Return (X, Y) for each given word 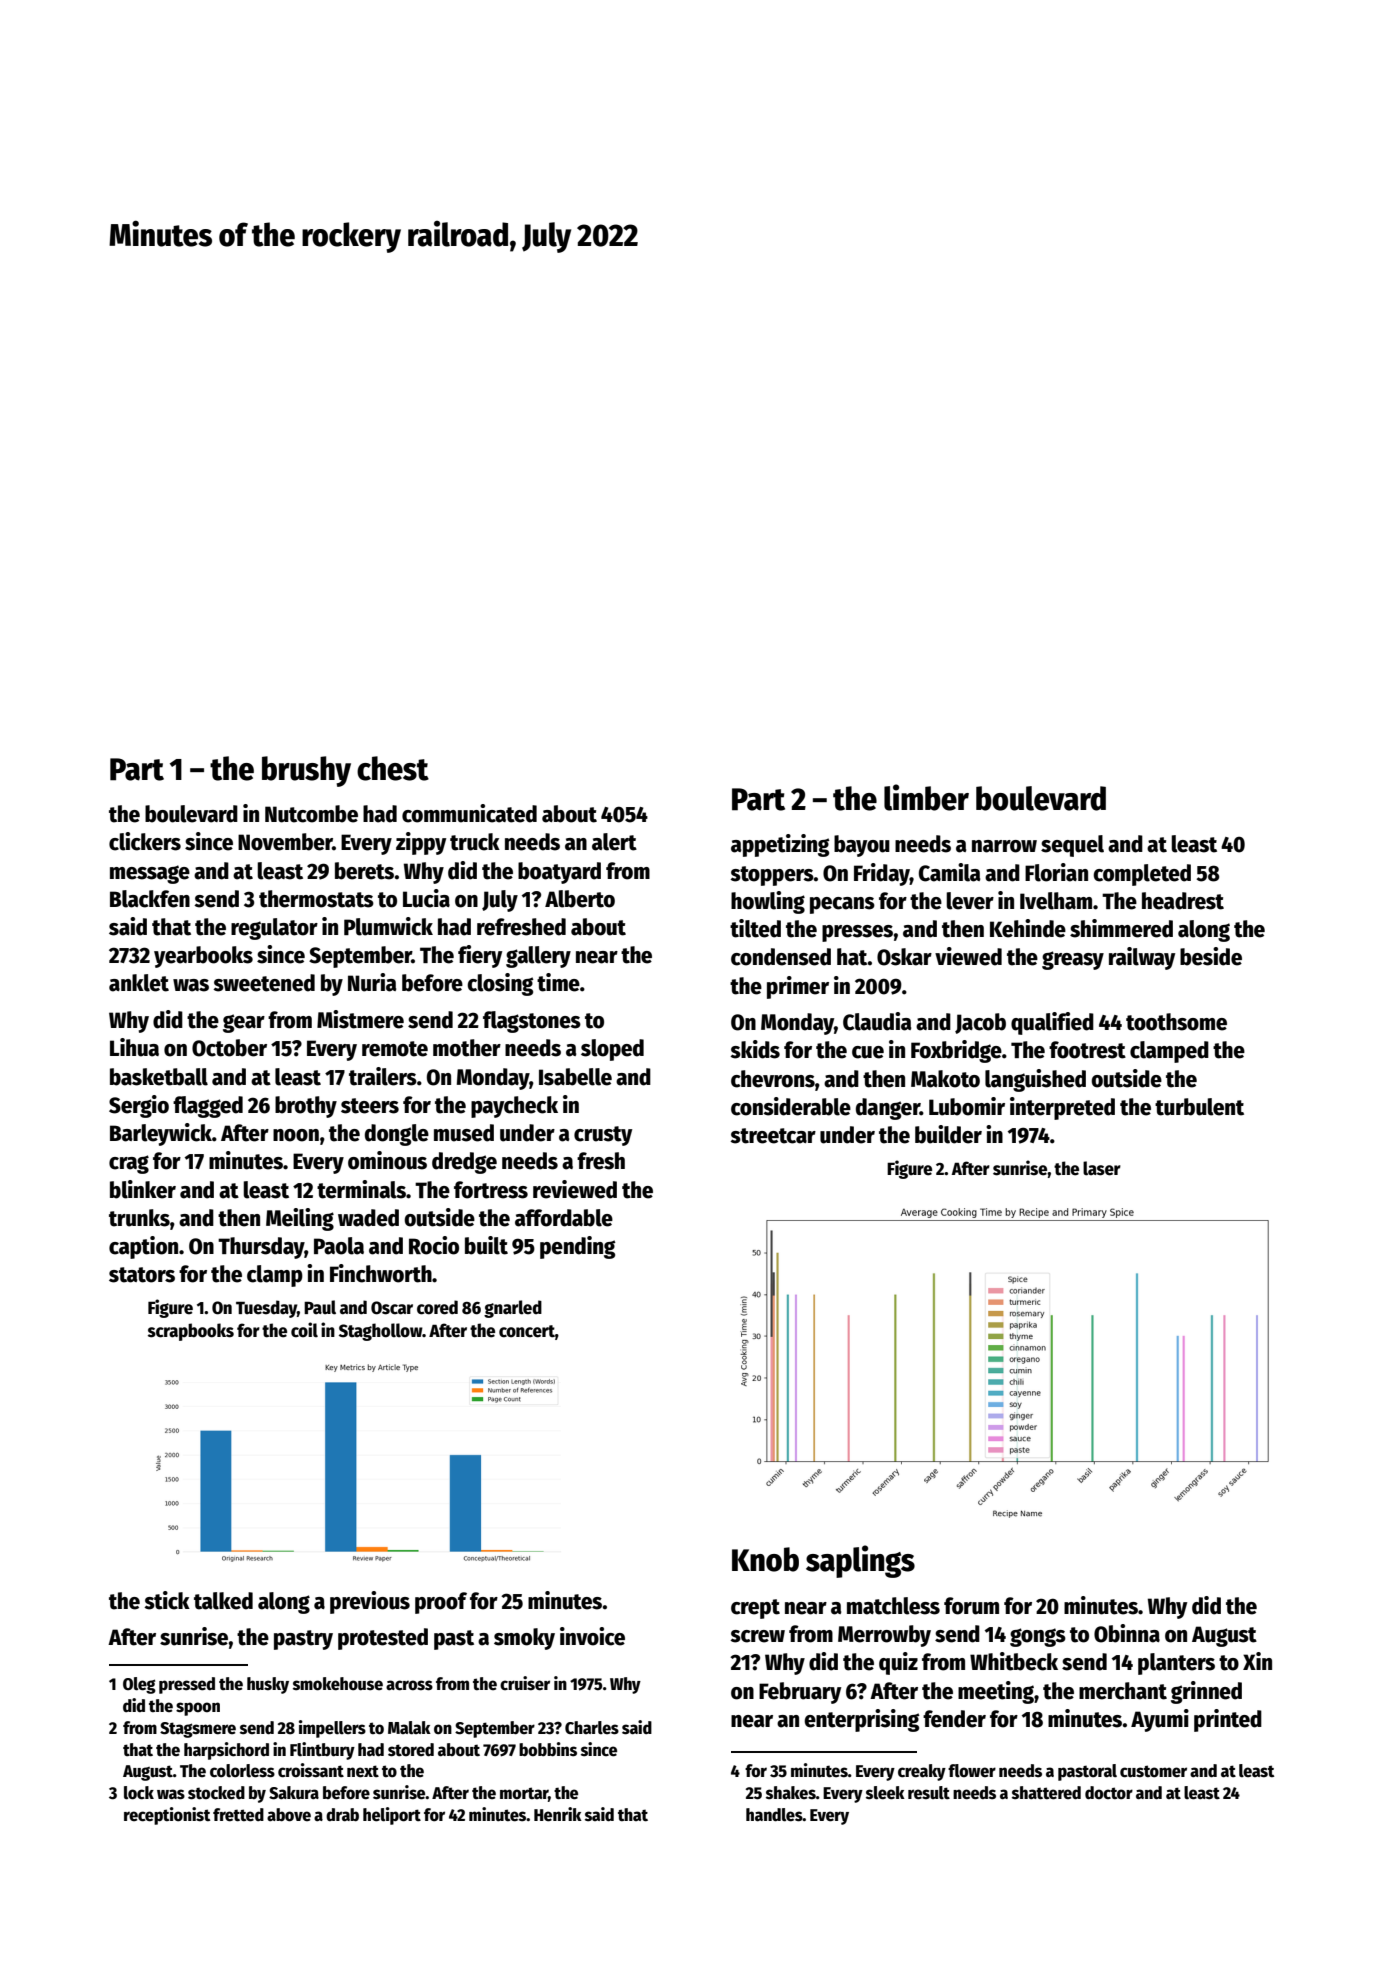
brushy (306, 771)
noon (296, 1135)
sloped (612, 1050)
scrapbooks (191, 1332)
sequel (1072, 846)
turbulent (1199, 1107)
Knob (765, 1559)
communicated (469, 813)
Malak (409, 1728)
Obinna (1127, 1633)
